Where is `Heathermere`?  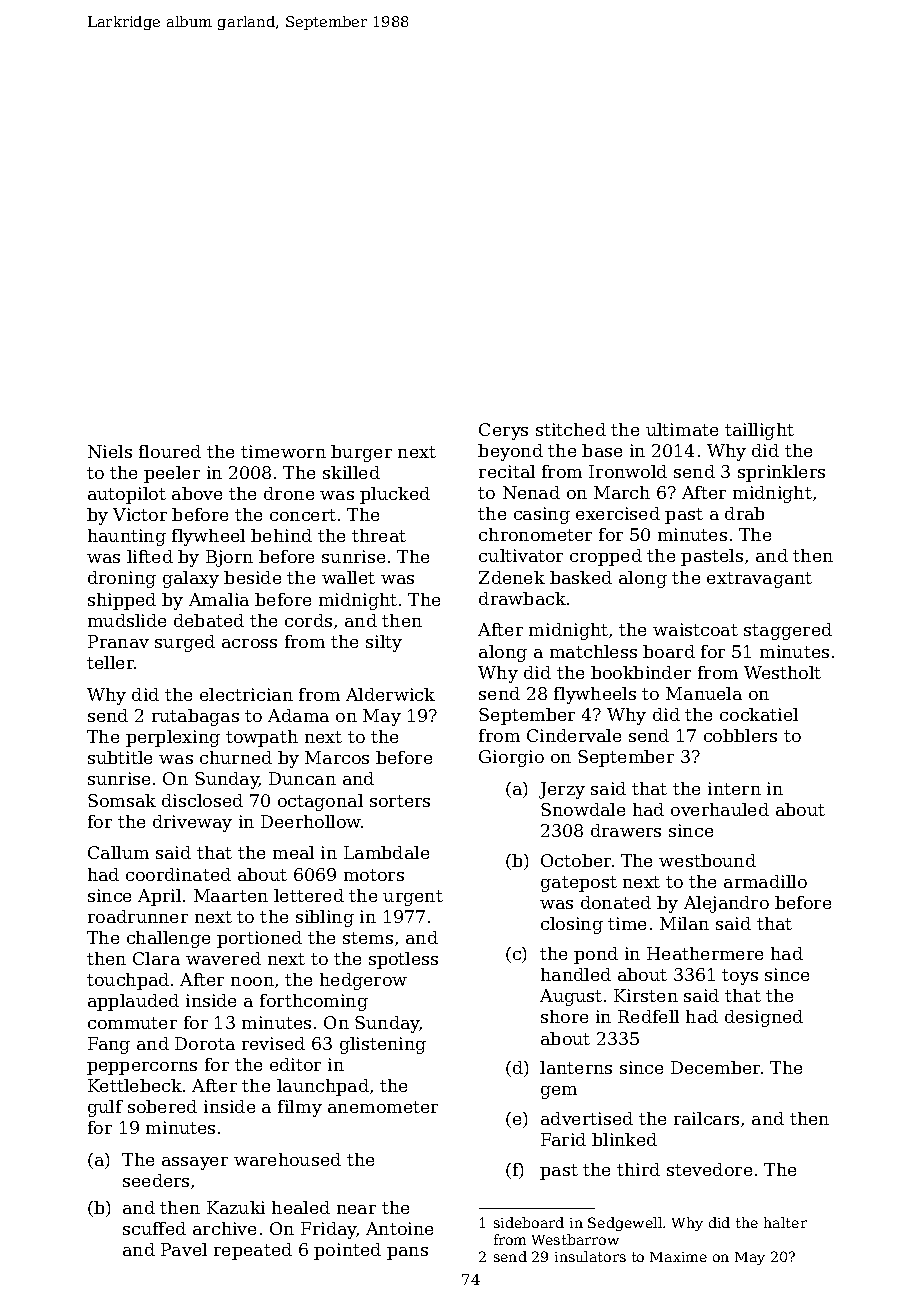 Heathermere is located at coordinates (705, 953).
